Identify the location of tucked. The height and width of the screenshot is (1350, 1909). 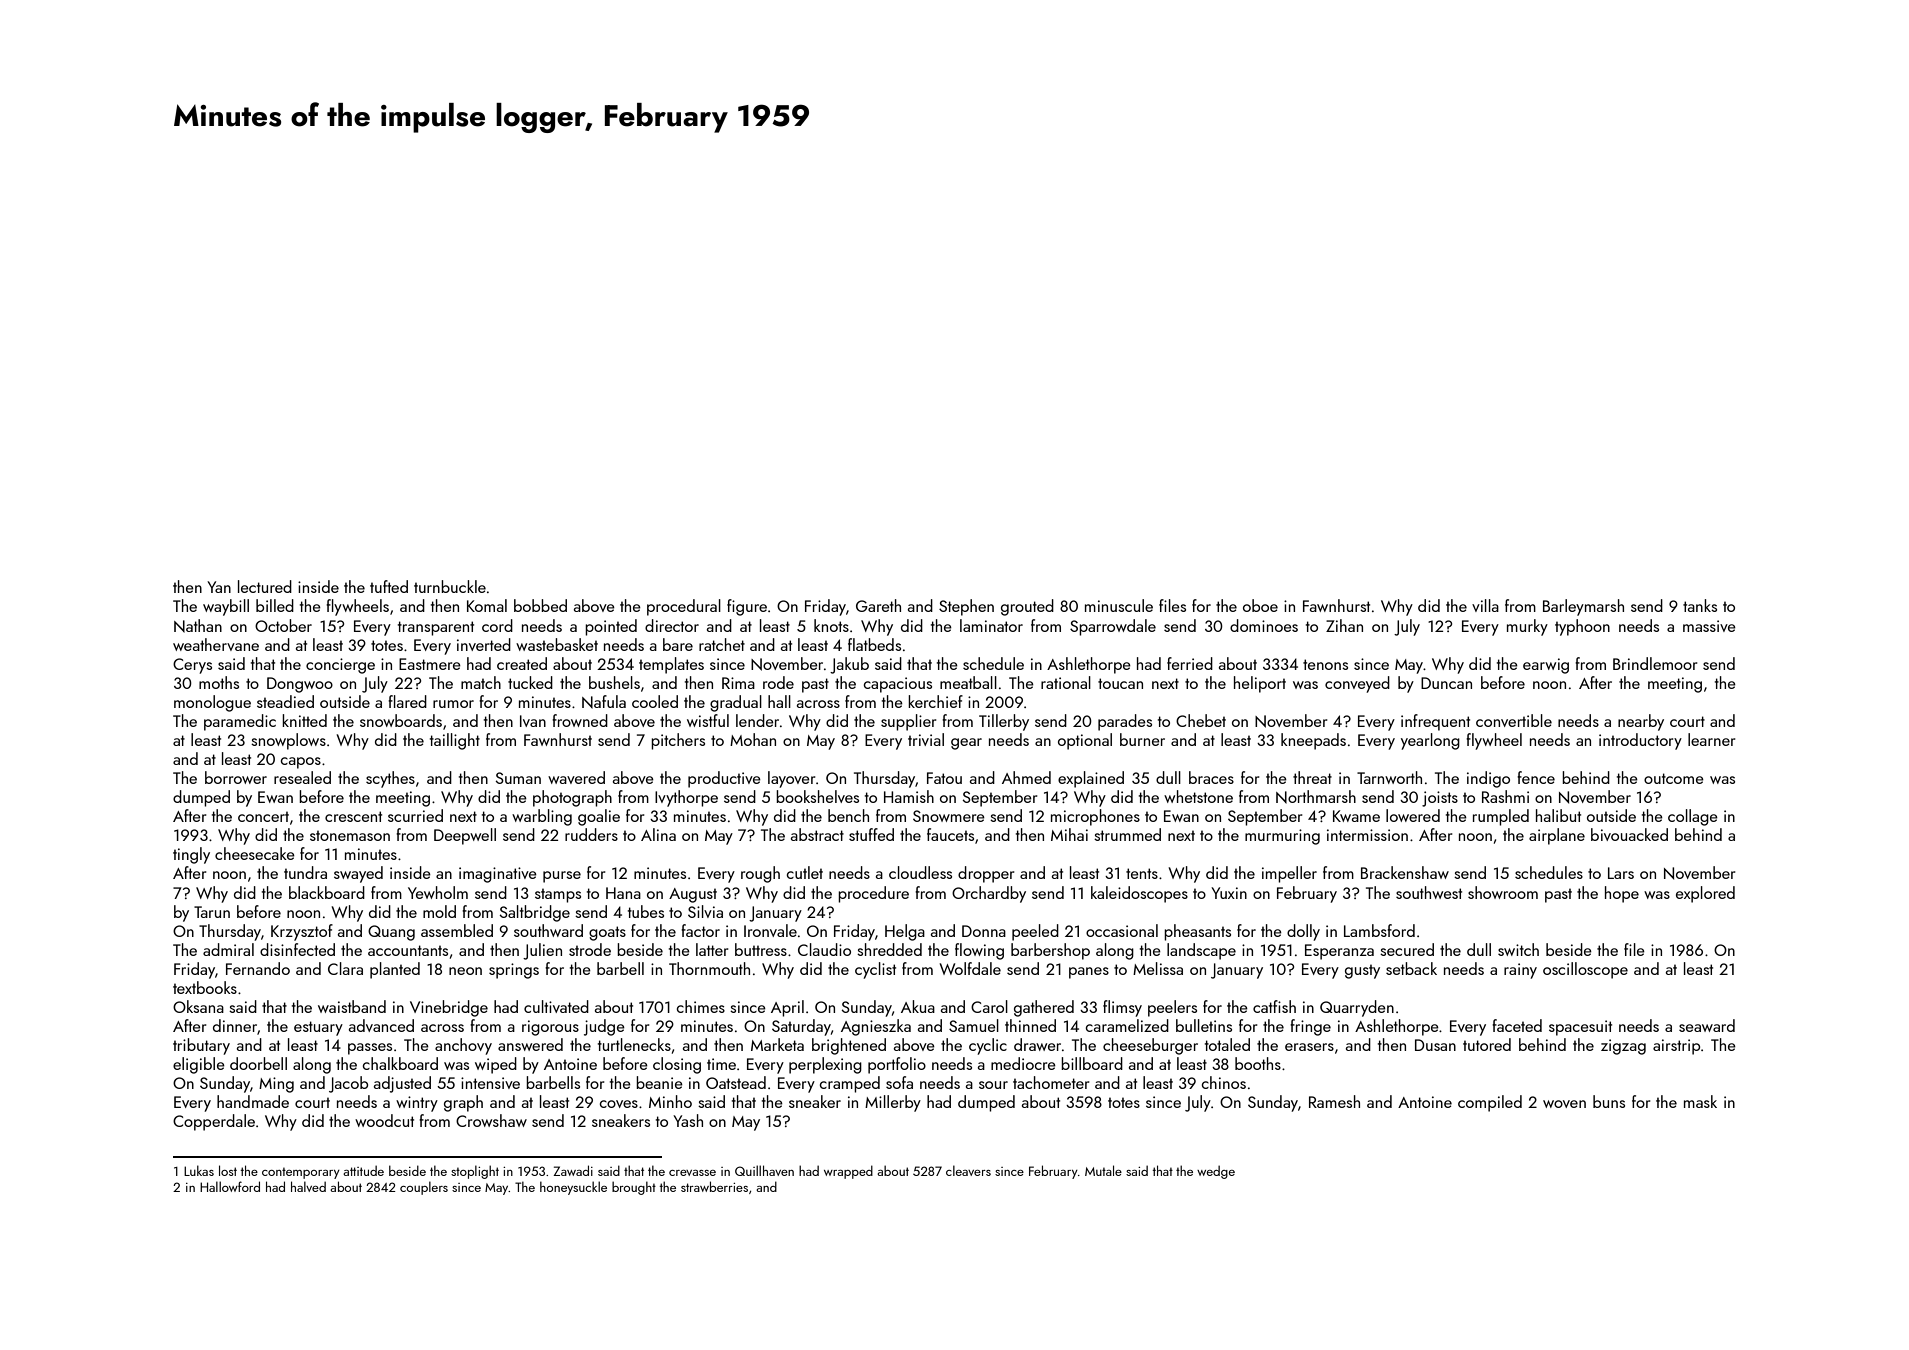
(530, 682).
